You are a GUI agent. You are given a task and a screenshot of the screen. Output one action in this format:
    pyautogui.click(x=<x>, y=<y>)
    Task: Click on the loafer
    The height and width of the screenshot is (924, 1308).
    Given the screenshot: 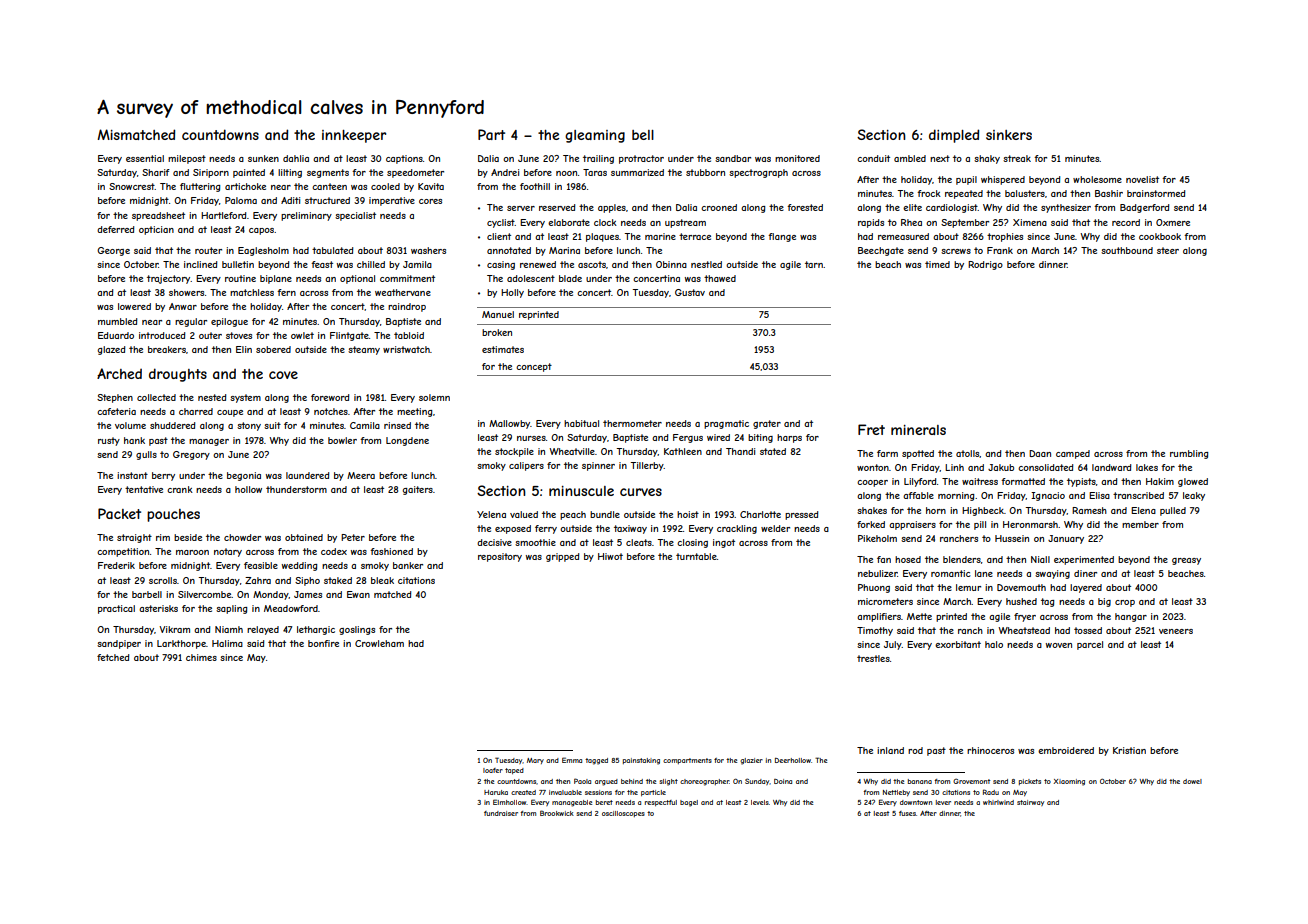 What is the action you would take?
    pyautogui.click(x=493, y=770)
